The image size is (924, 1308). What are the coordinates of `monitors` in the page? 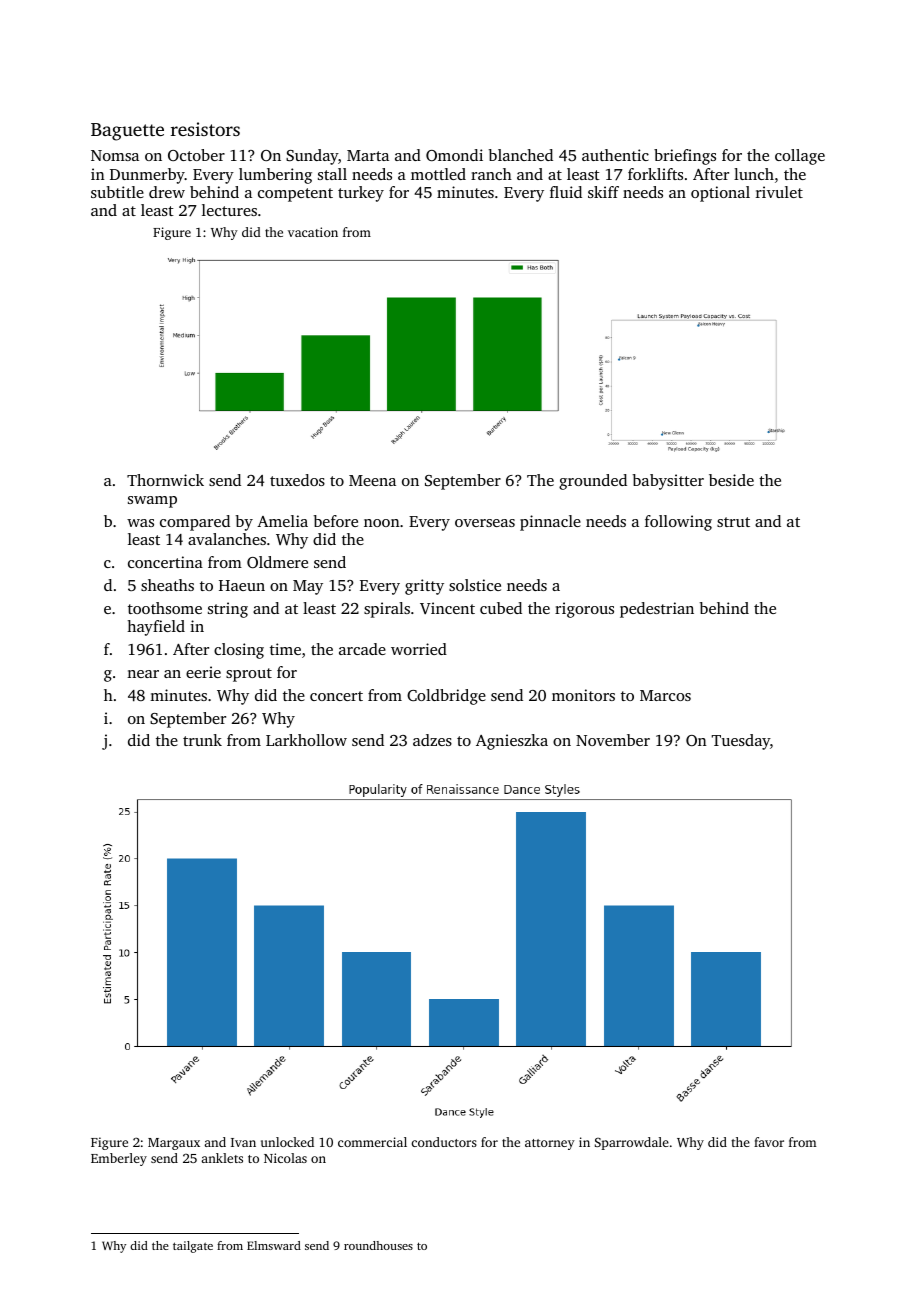 It's located at (583, 695).
